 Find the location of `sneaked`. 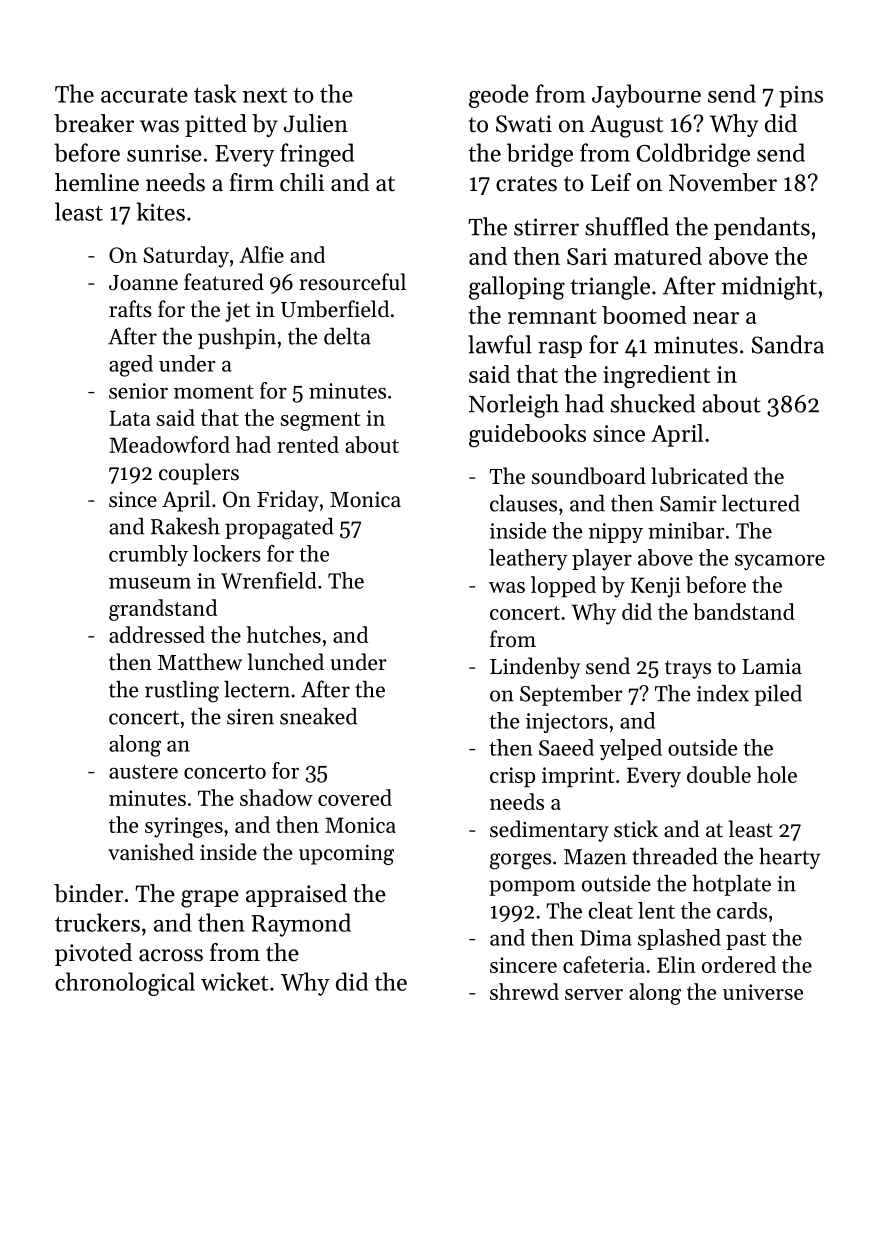

sneaked is located at coordinates (318, 716).
